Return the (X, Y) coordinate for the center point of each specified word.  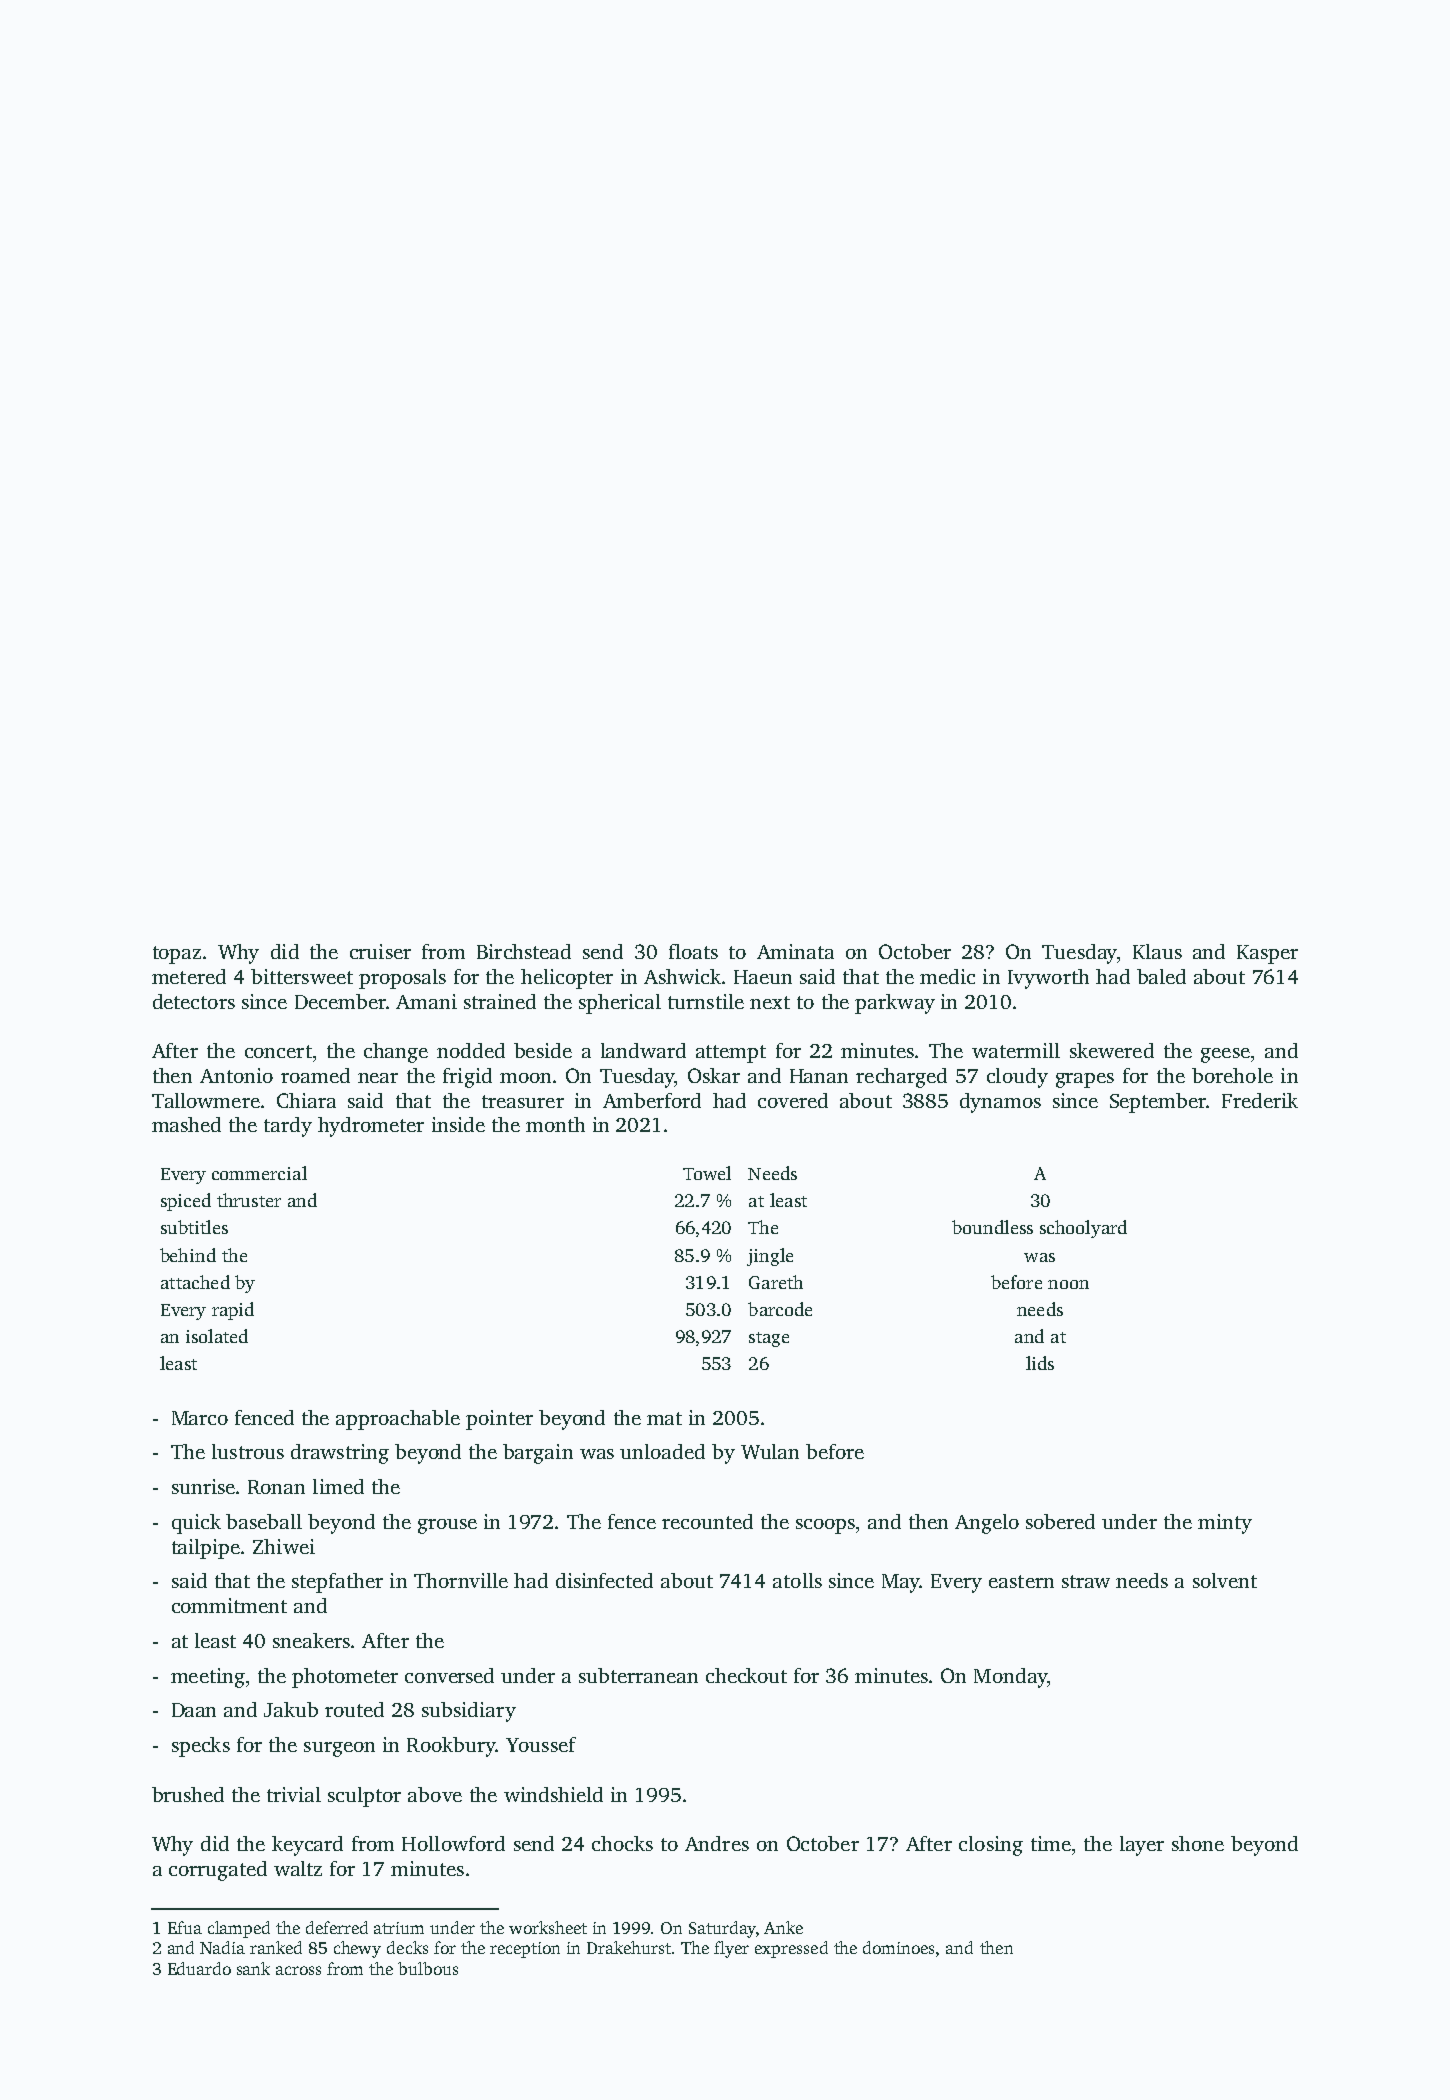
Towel (707, 1173)
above (435, 1794)
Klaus (1157, 951)
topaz (177, 955)
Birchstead (524, 951)
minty (1225, 1524)
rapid (233, 1311)
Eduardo (199, 1968)
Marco (200, 1418)
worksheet (548, 1927)
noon (1068, 1284)
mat (664, 1418)
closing (991, 1846)
